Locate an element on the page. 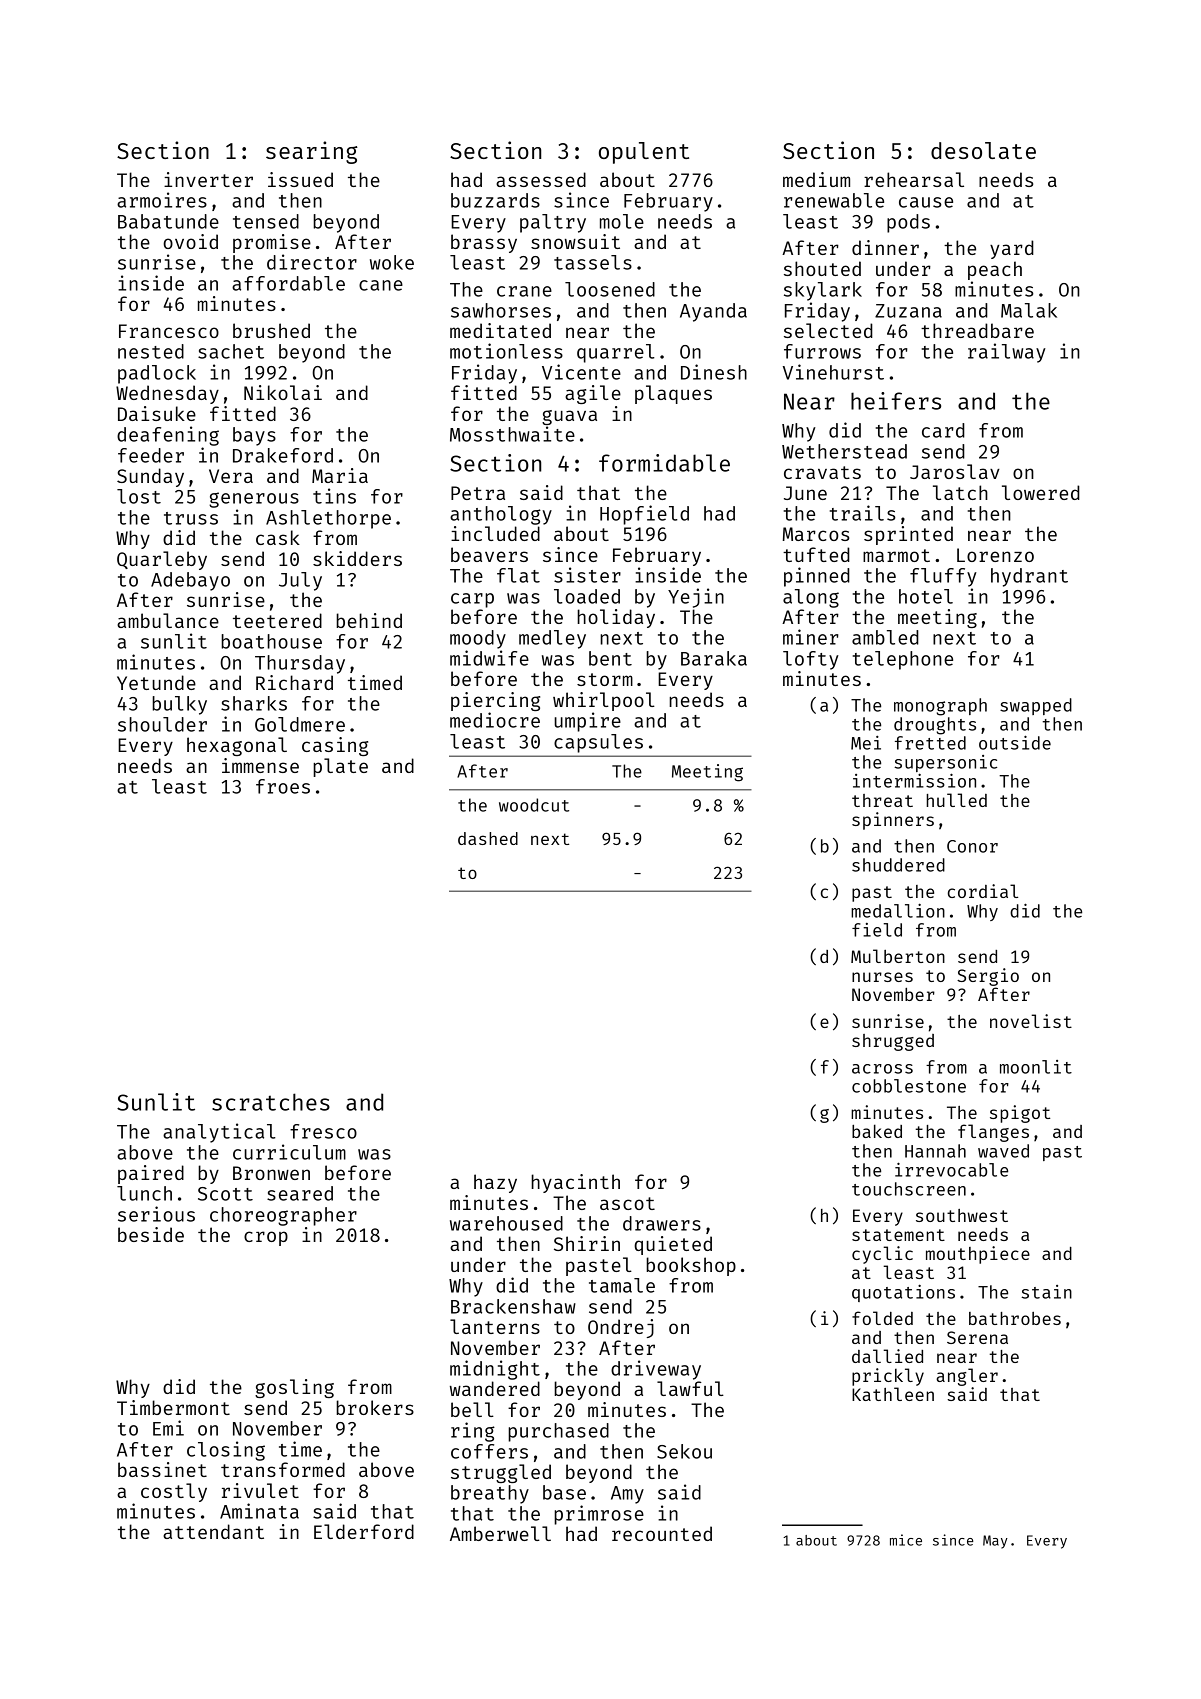 Image resolution: width=1201 pixels, height=1699 pixels. nurses is located at coordinates (882, 977).
